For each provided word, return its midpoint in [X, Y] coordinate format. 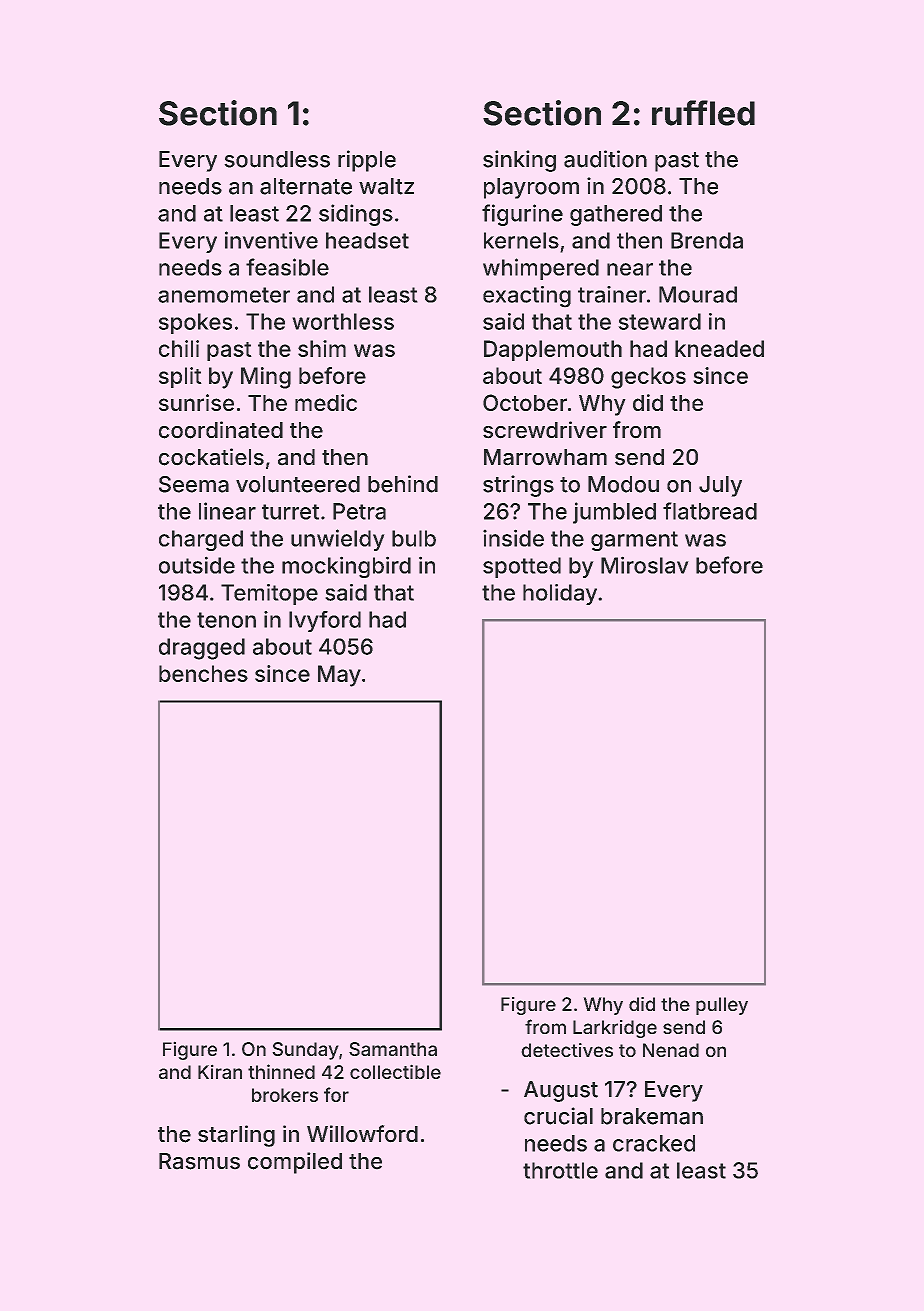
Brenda [707, 240]
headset [367, 240]
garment [634, 541]
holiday [560, 594]
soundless [277, 159]
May [339, 676]
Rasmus [199, 1161]
